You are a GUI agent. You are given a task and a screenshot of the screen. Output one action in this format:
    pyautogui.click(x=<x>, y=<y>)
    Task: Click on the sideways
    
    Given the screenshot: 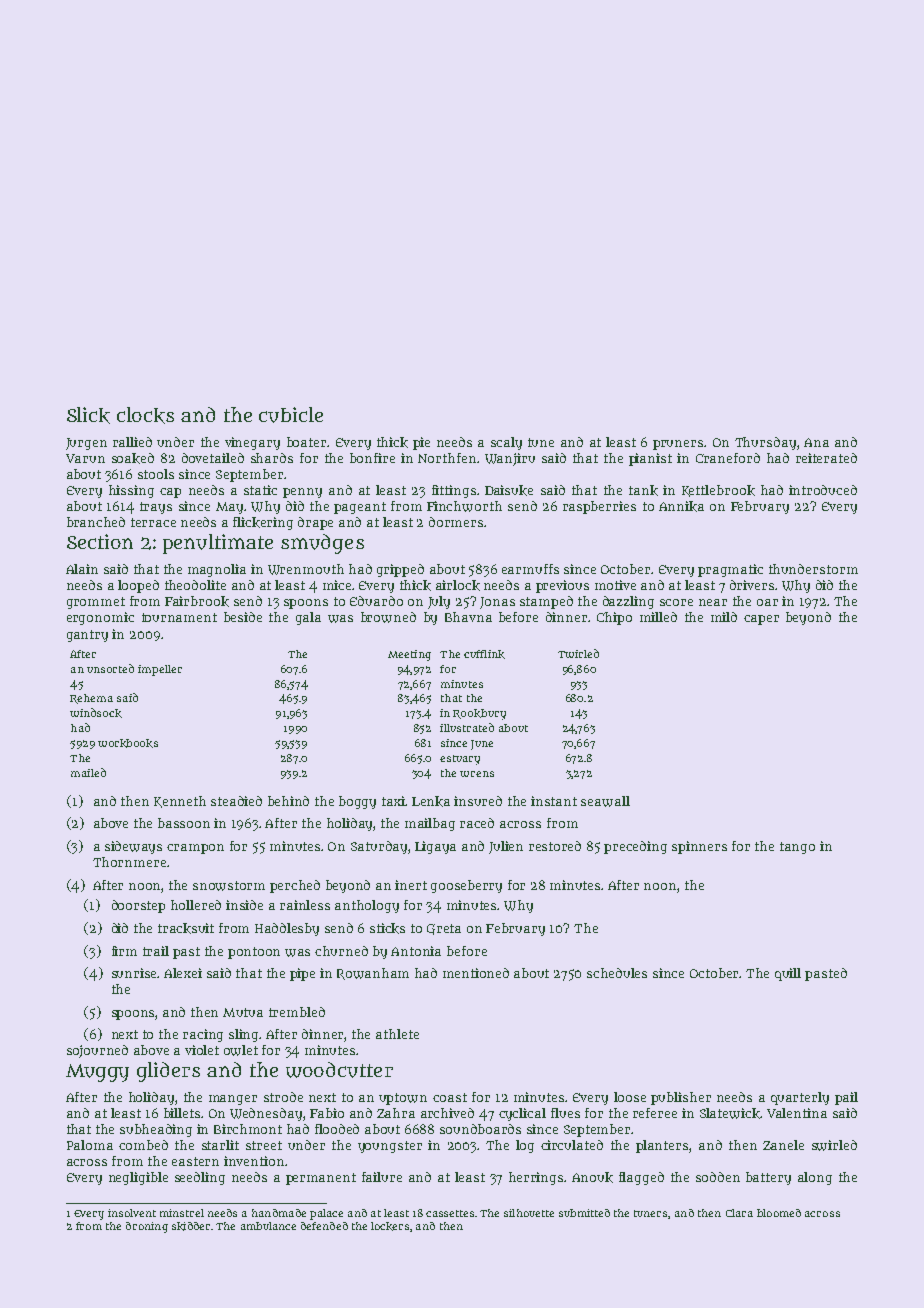 What is the action you would take?
    pyautogui.click(x=133, y=847)
